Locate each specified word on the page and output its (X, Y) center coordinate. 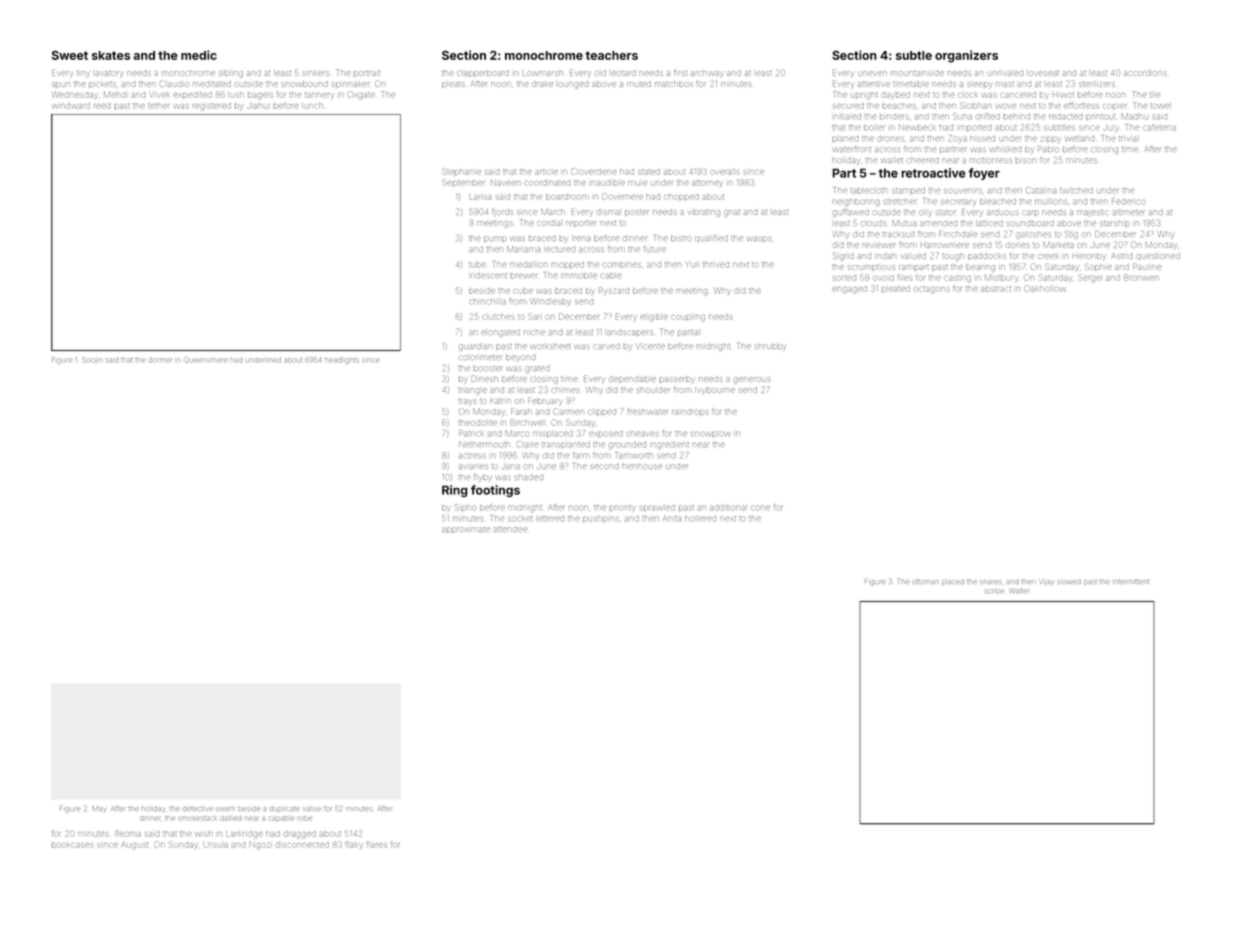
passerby (677, 380)
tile (1155, 95)
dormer (160, 360)
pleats (453, 84)
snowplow (711, 434)
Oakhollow (1045, 288)
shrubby (770, 347)
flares (376, 845)
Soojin (91, 360)
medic (199, 55)
